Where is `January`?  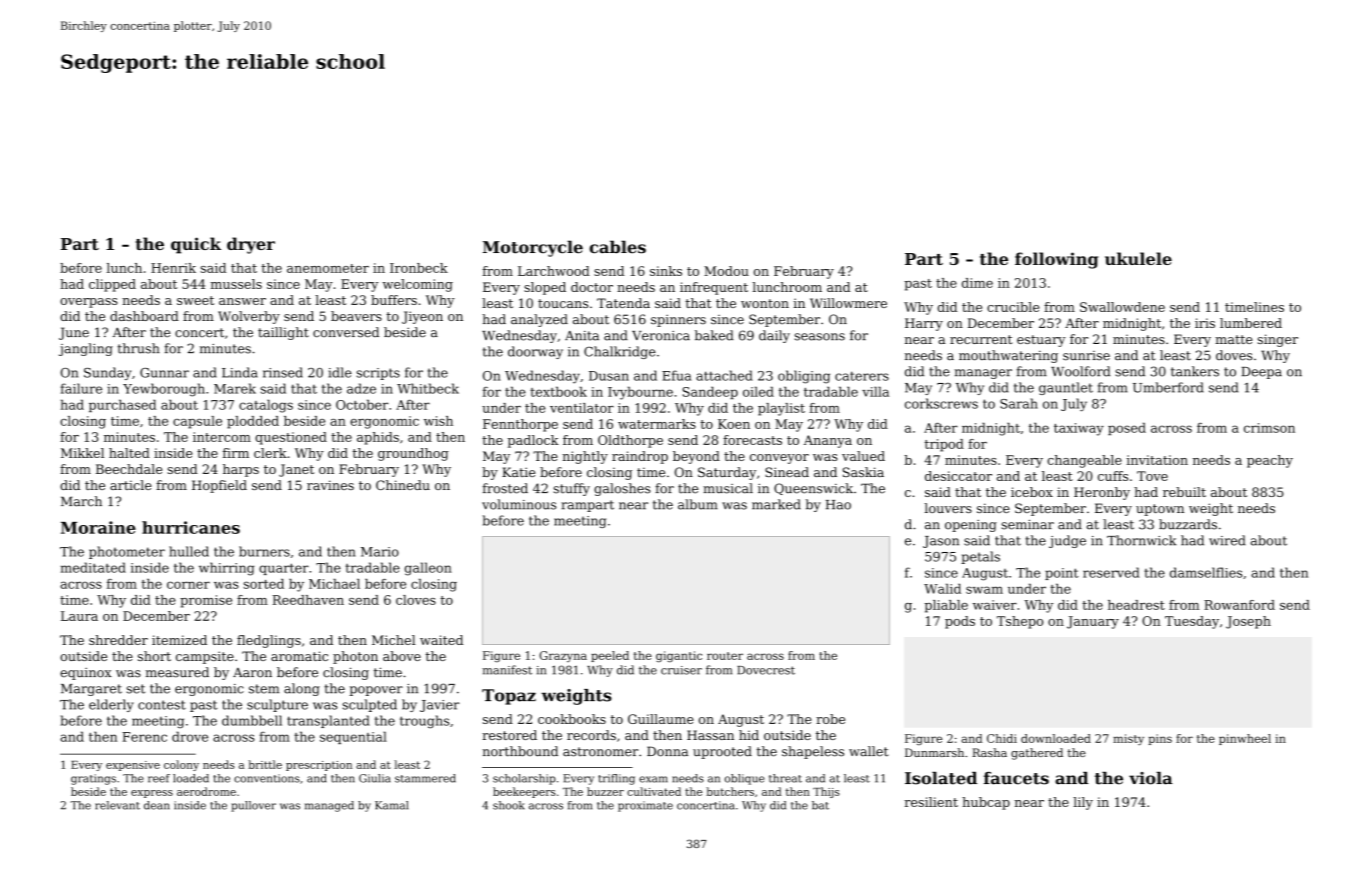
January is located at coordinates (1093, 622).
